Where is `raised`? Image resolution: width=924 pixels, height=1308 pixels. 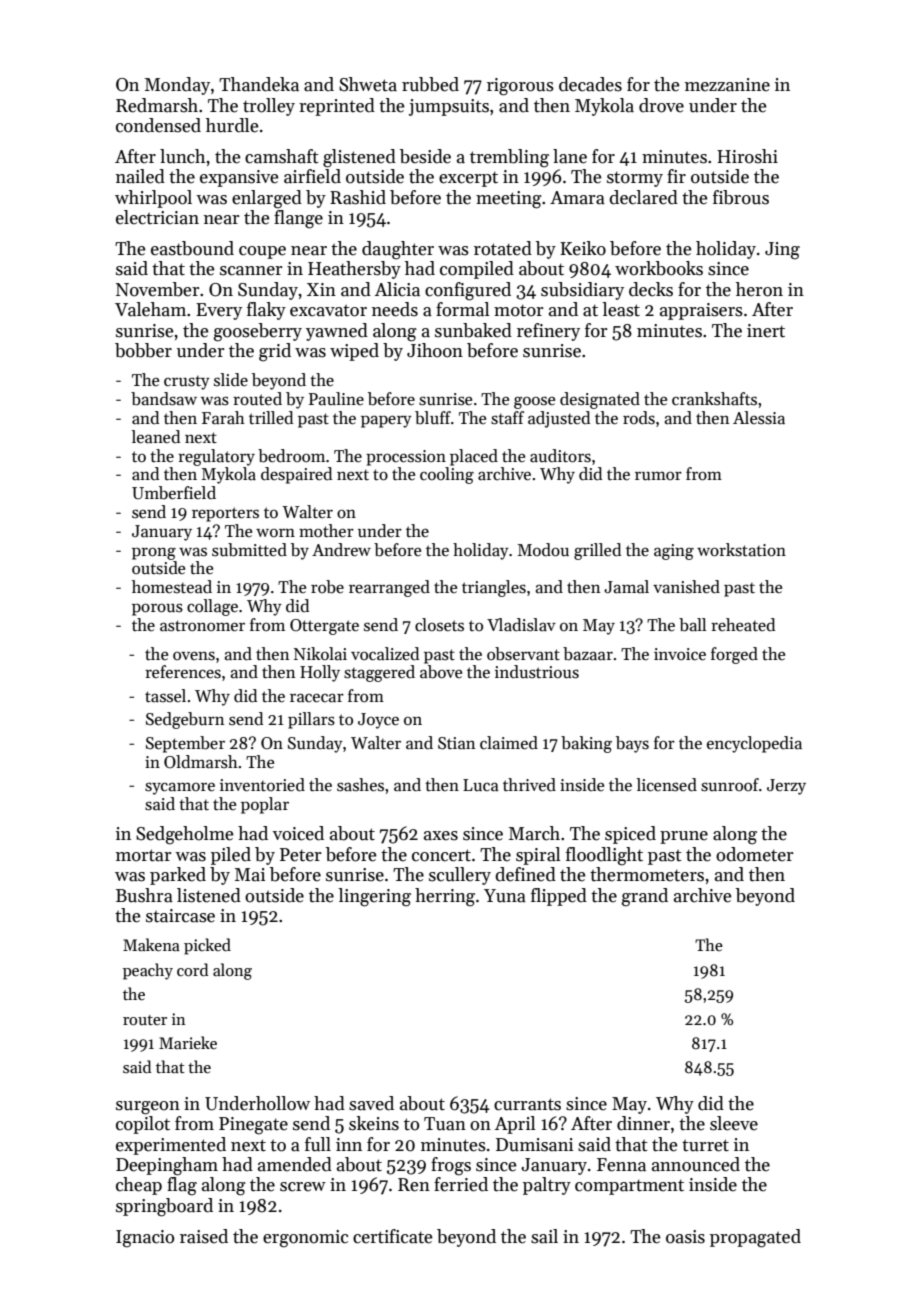 raised is located at coordinates (204, 1236).
